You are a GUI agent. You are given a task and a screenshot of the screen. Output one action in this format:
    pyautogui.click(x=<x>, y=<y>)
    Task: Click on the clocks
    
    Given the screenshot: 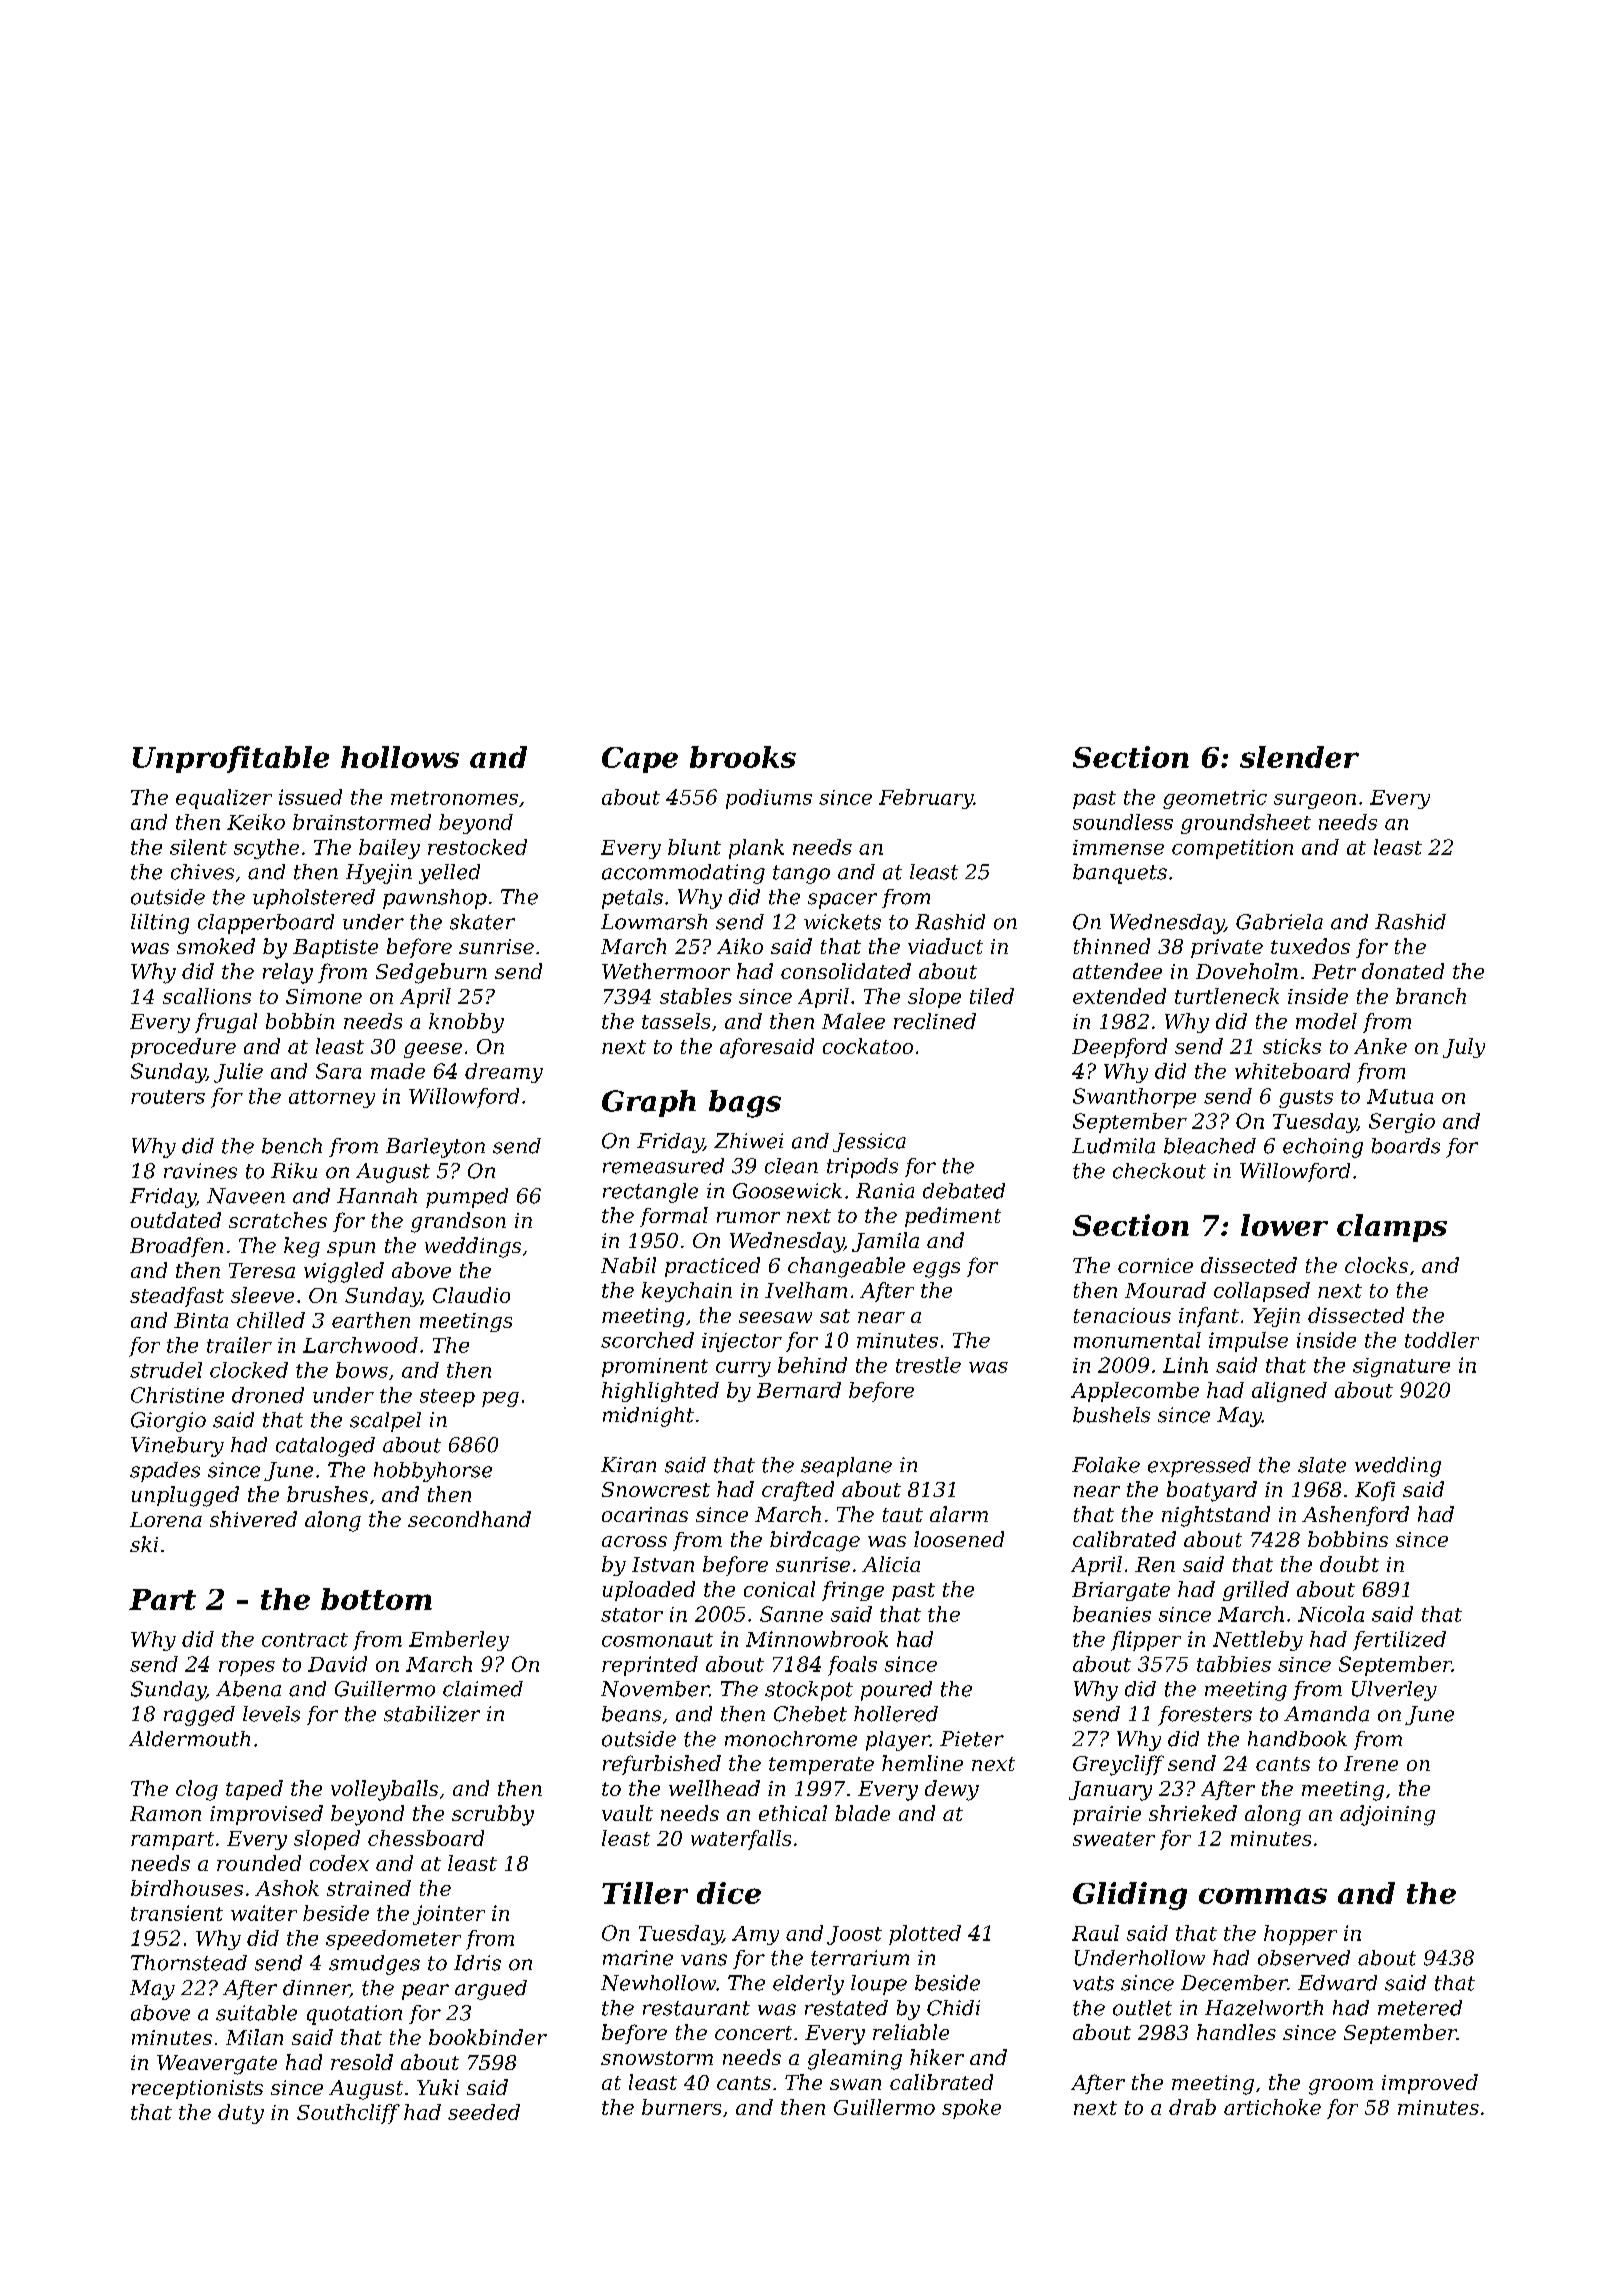 What is the action you would take?
    pyautogui.click(x=1376, y=1265)
